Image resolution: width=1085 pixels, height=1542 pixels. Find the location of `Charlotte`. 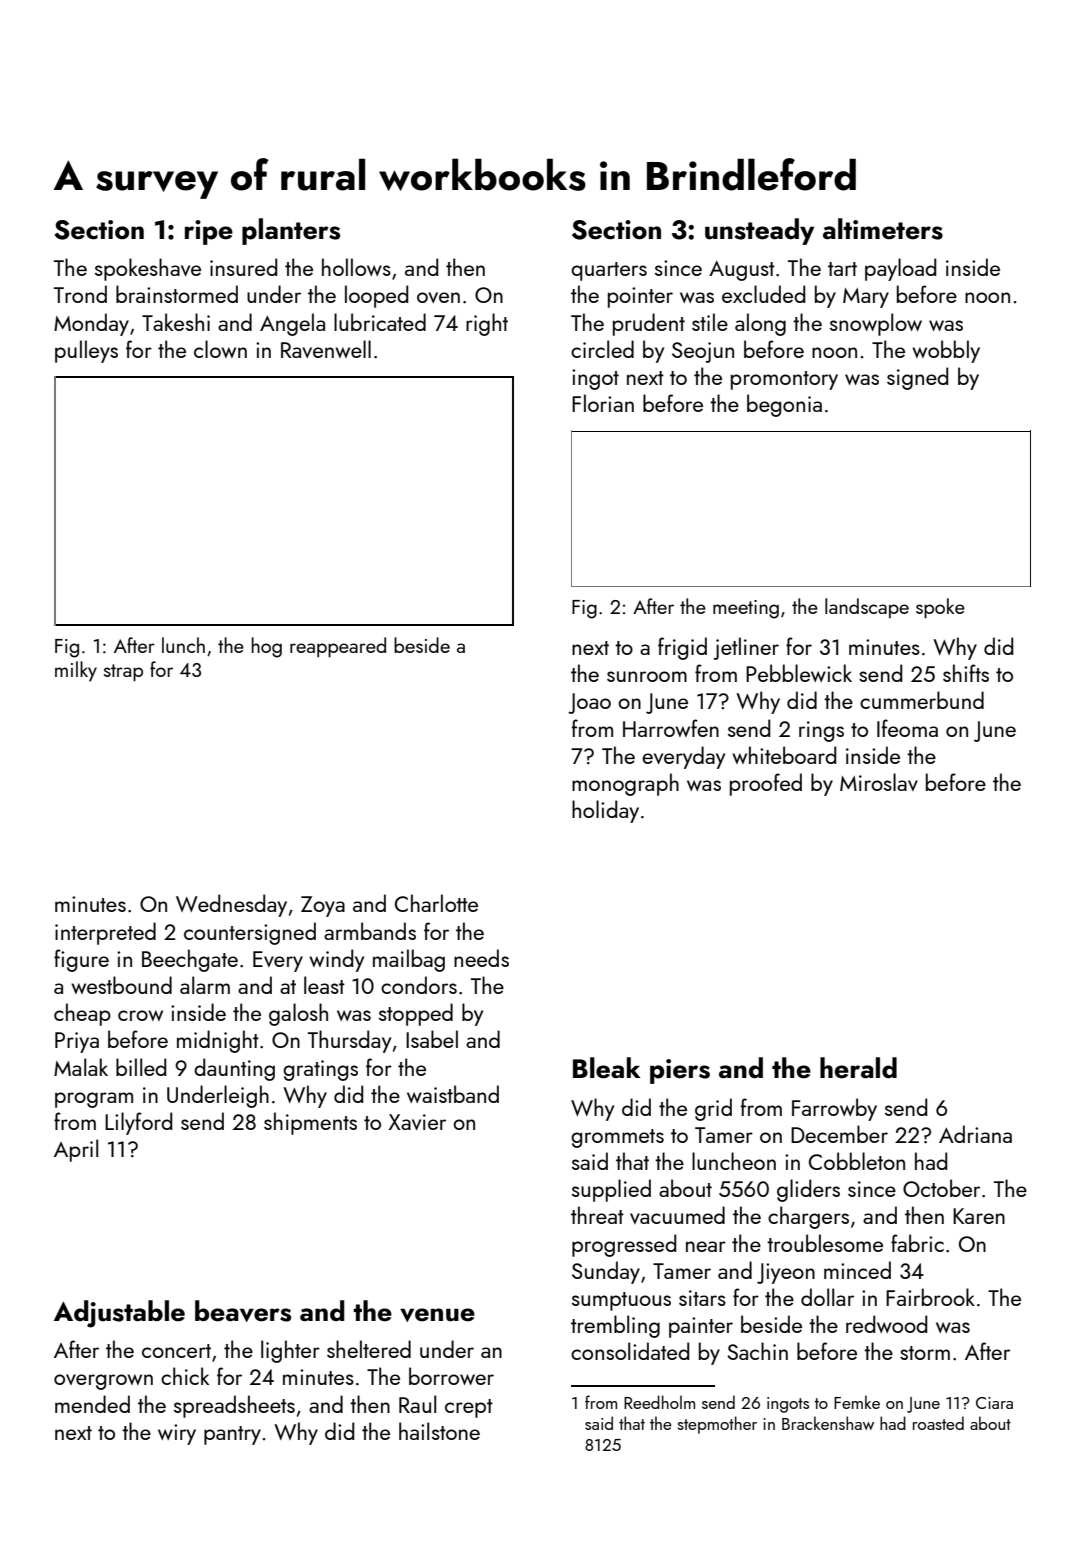

Charlotte is located at coordinates (436, 903).
